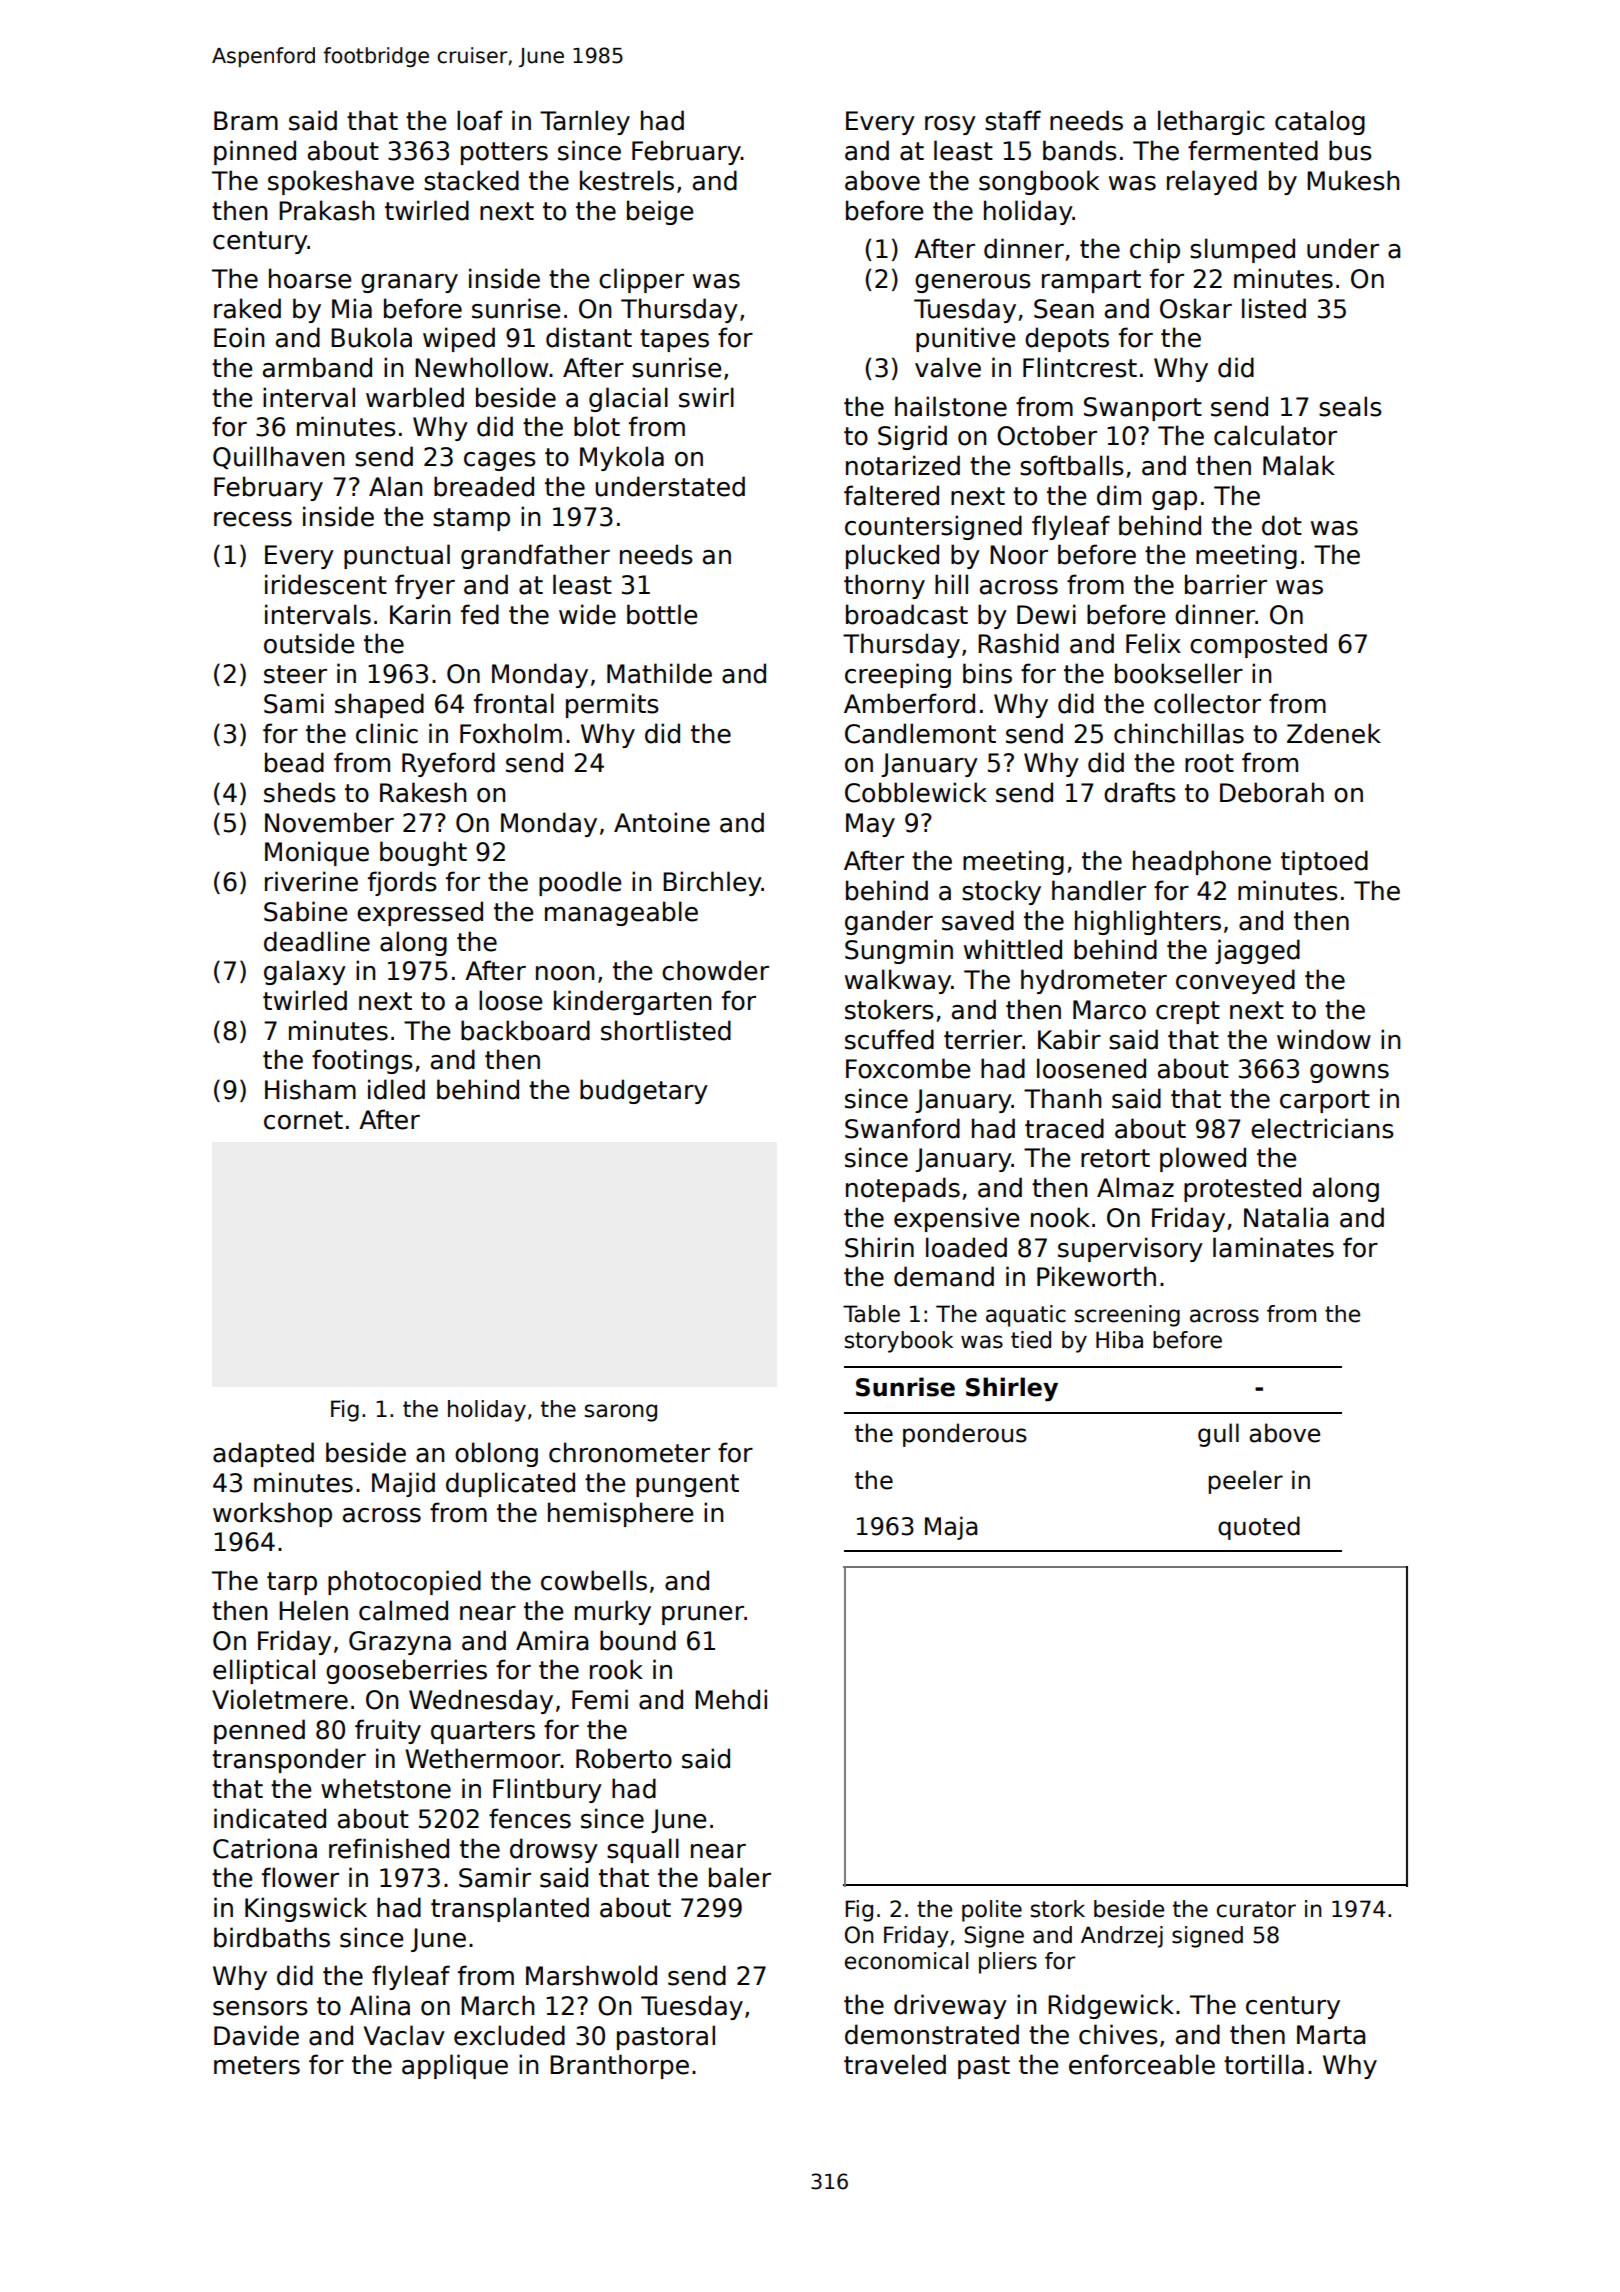 This screenshot has height=2292, width=1620. What do you see at coordinates (674, 340) in the screenshot?
I see `tapes` at bounding box center [674, 340].
